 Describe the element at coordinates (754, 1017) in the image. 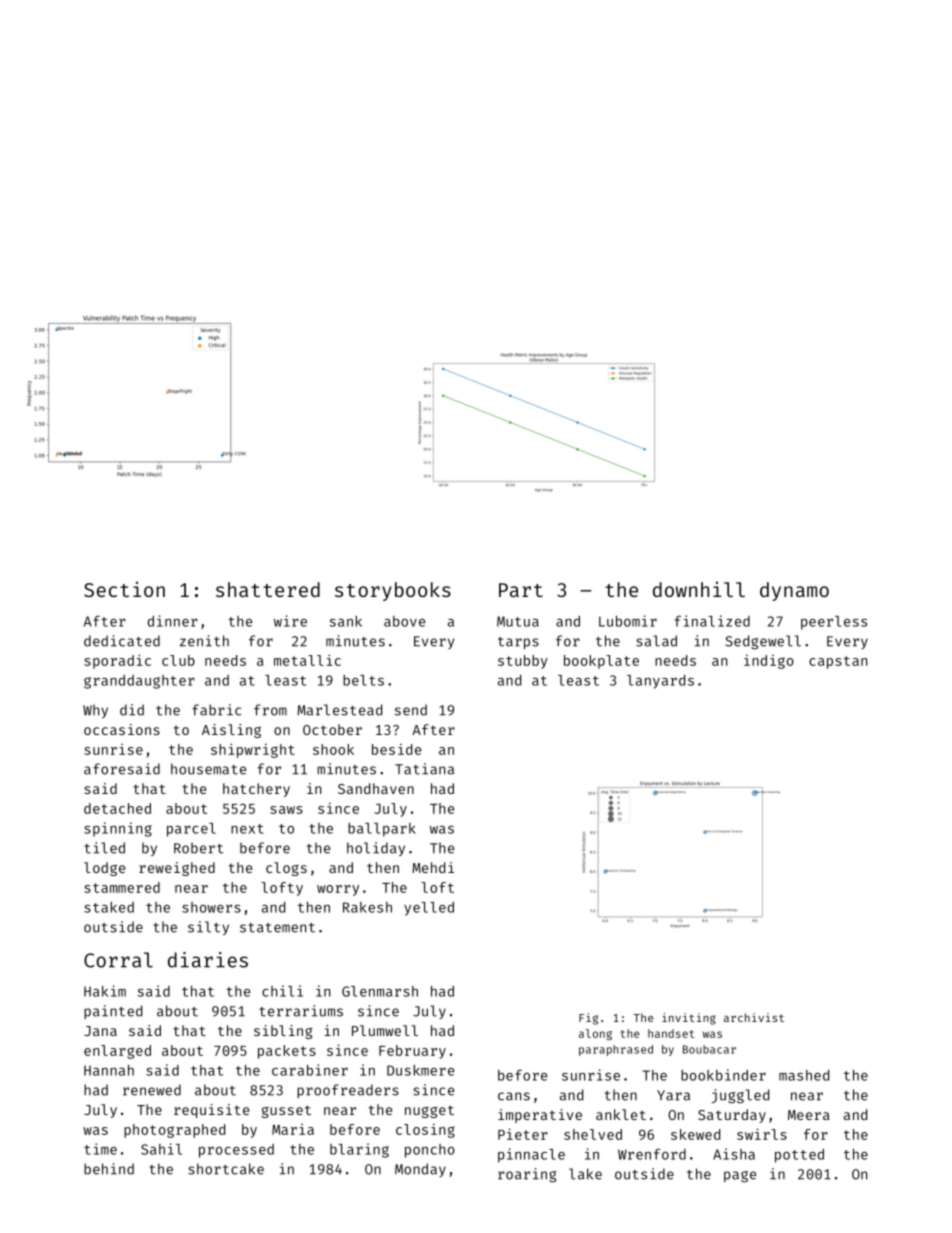

I see `archivist` at that location.
